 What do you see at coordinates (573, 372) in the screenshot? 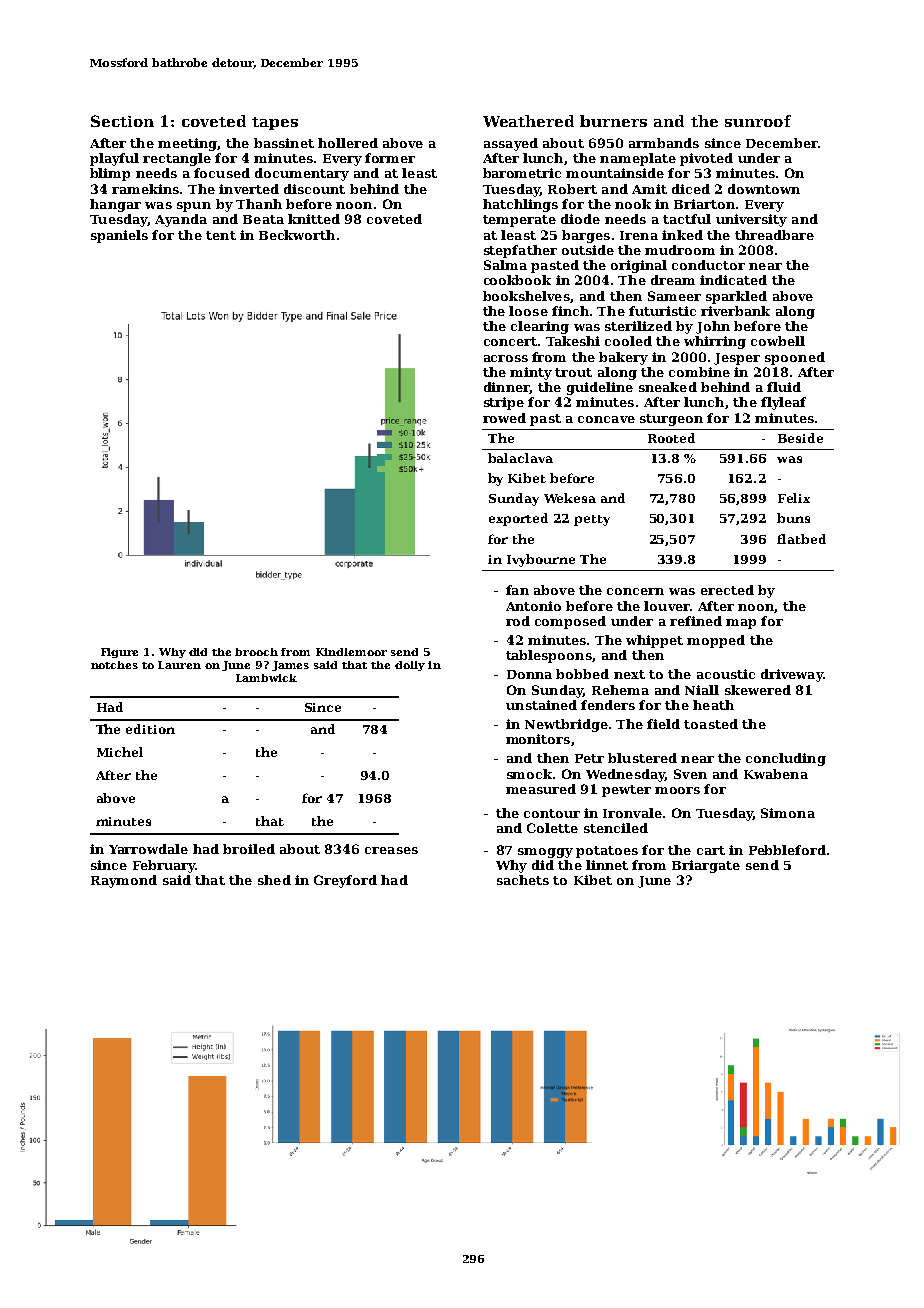
I see `trout` at bounding box center [573, 372].
